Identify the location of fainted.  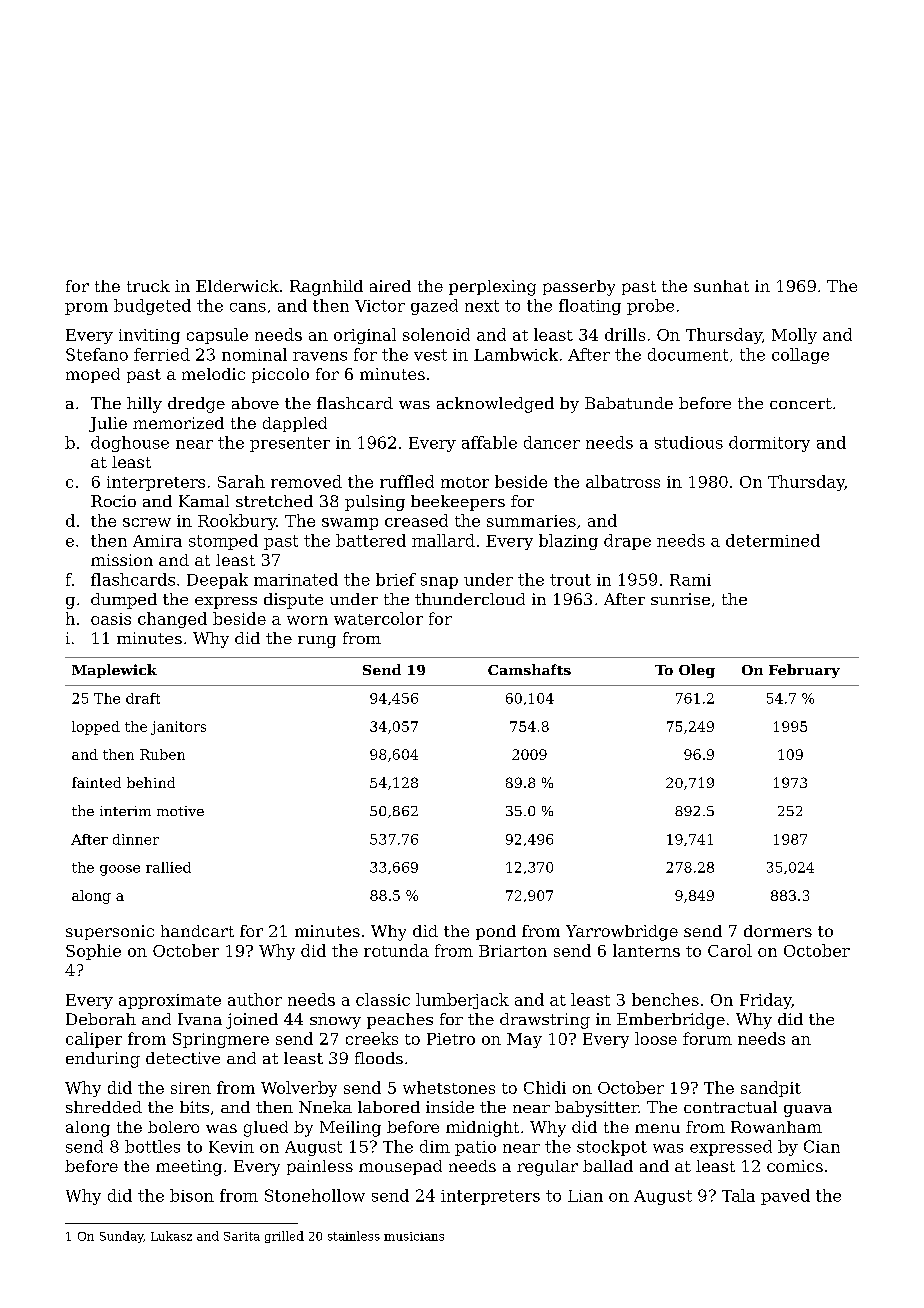
(96, 782).
